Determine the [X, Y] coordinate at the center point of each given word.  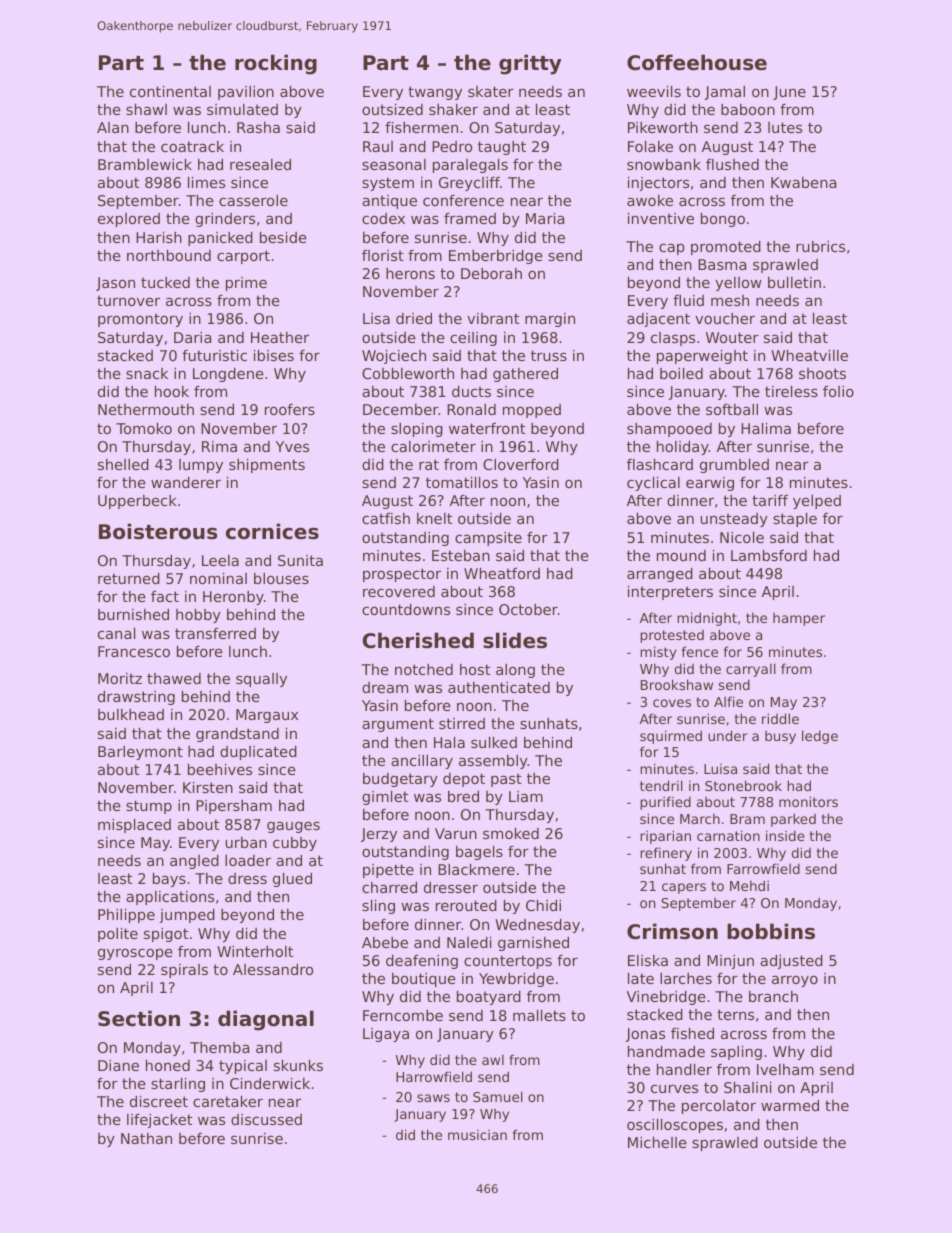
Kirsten [208, 787]
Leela [220, 560]
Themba [219, 1047]
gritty [530, 64]
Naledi [469, 942]
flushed [732, 164]
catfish [386, 518]
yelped [817, 502]
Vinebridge [666, 998]
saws [433, 1098]
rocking [276, 64]
